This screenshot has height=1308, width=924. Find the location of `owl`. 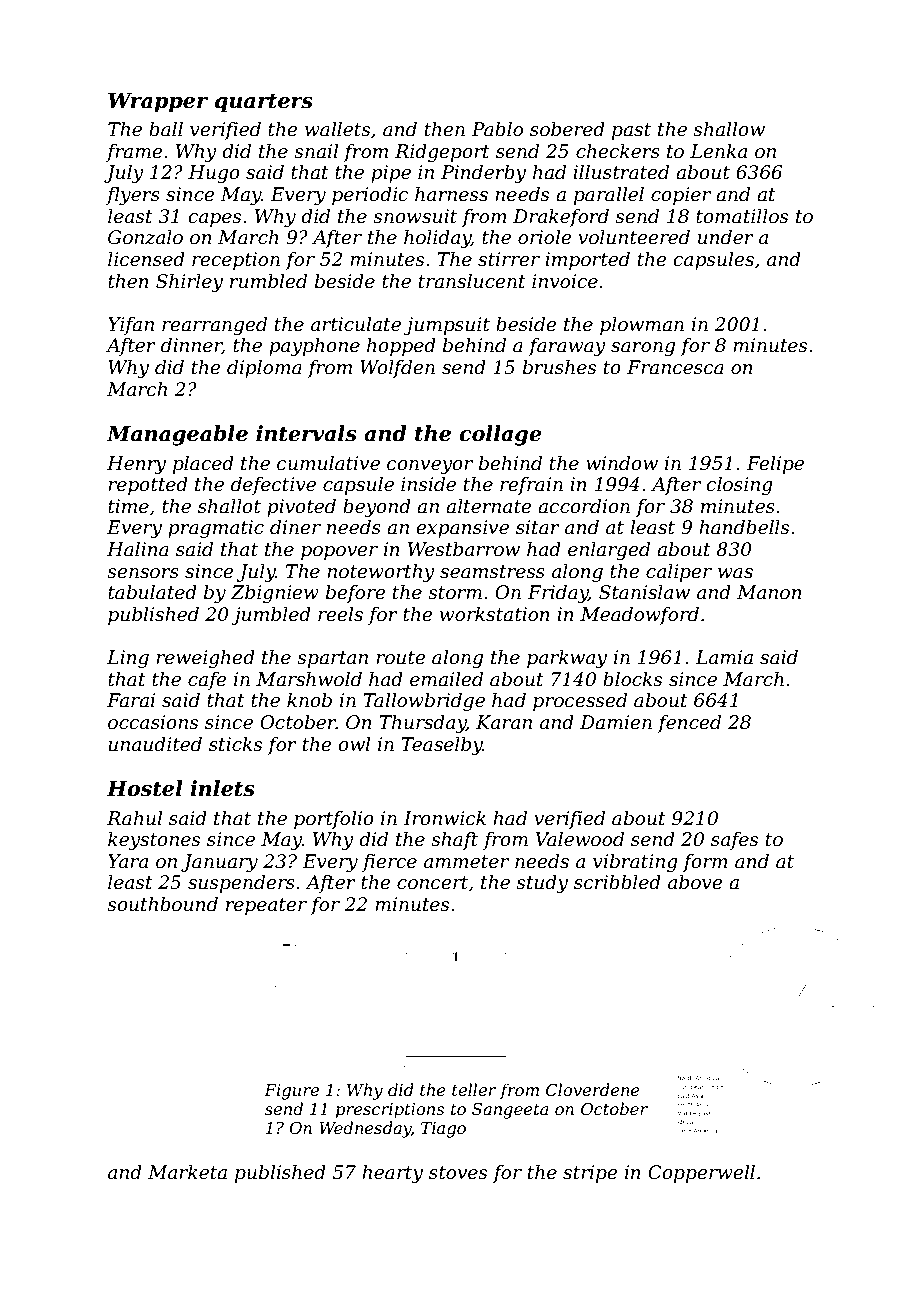

owl is located at coordinates (354, 744).
